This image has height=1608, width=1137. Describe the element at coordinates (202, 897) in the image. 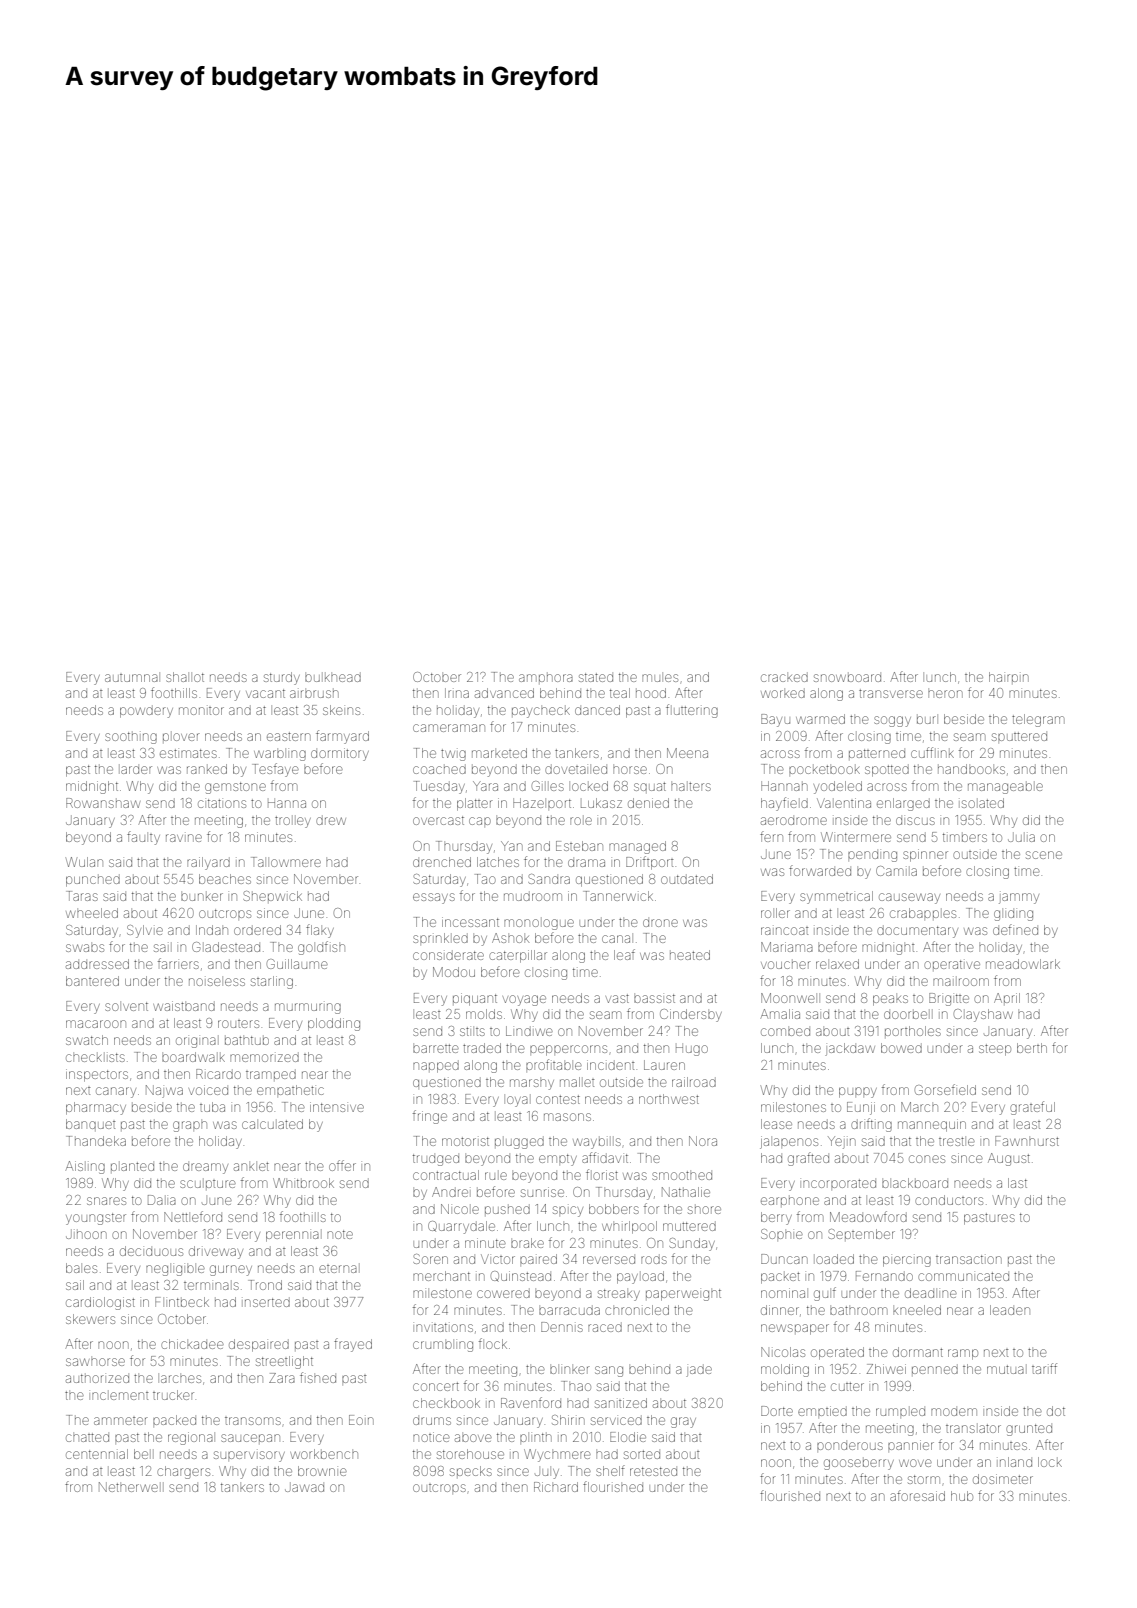

I see `bunker` at that location.
